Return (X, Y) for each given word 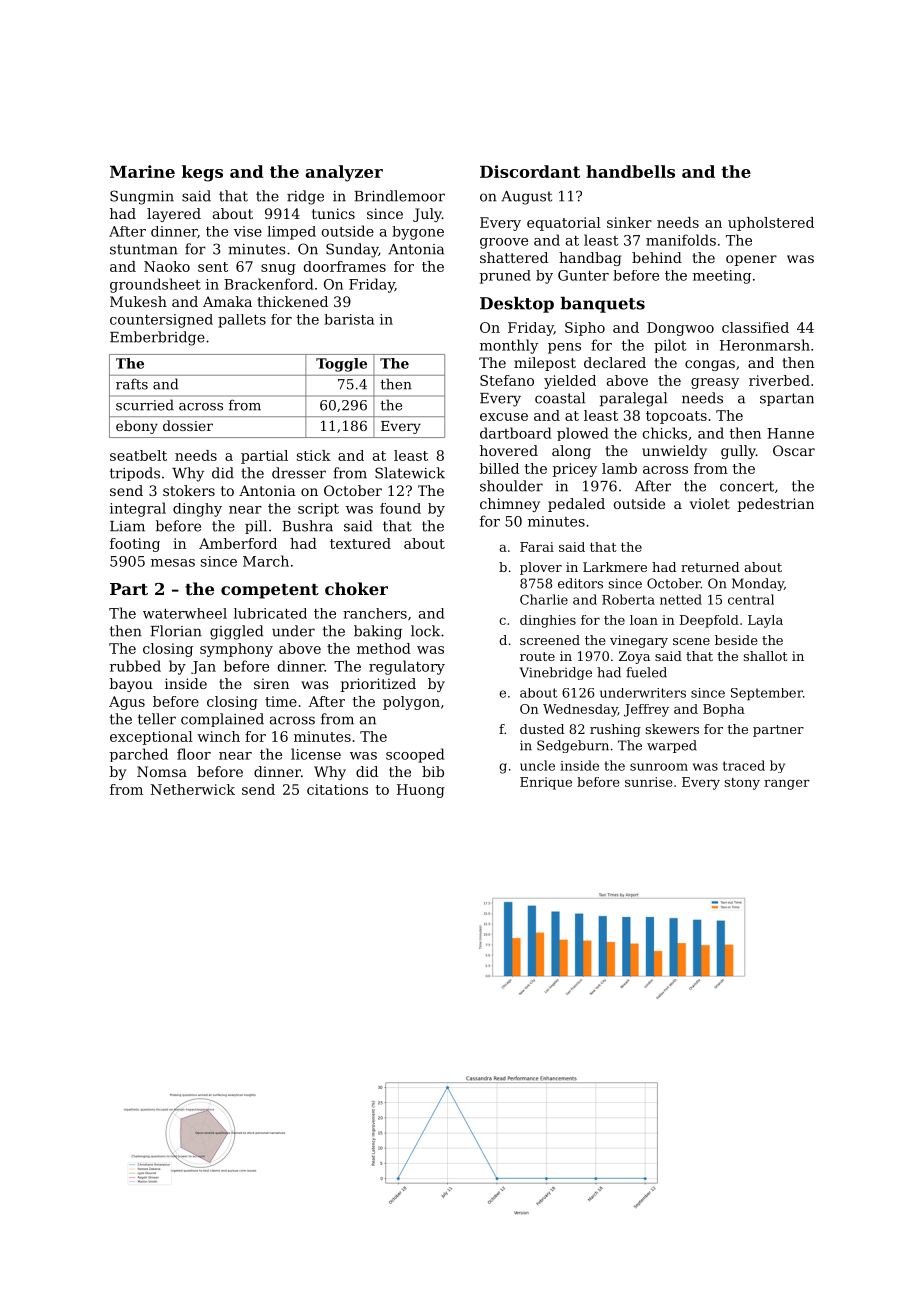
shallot (765, 656)
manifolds (681, 240)
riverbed (779, 380)
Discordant (530, 171)
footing (135, 545)
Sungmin (142, 197)
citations (337, 789)
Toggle (341, 365)
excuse (504, 417)
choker (356, 588)
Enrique (546, 783)
